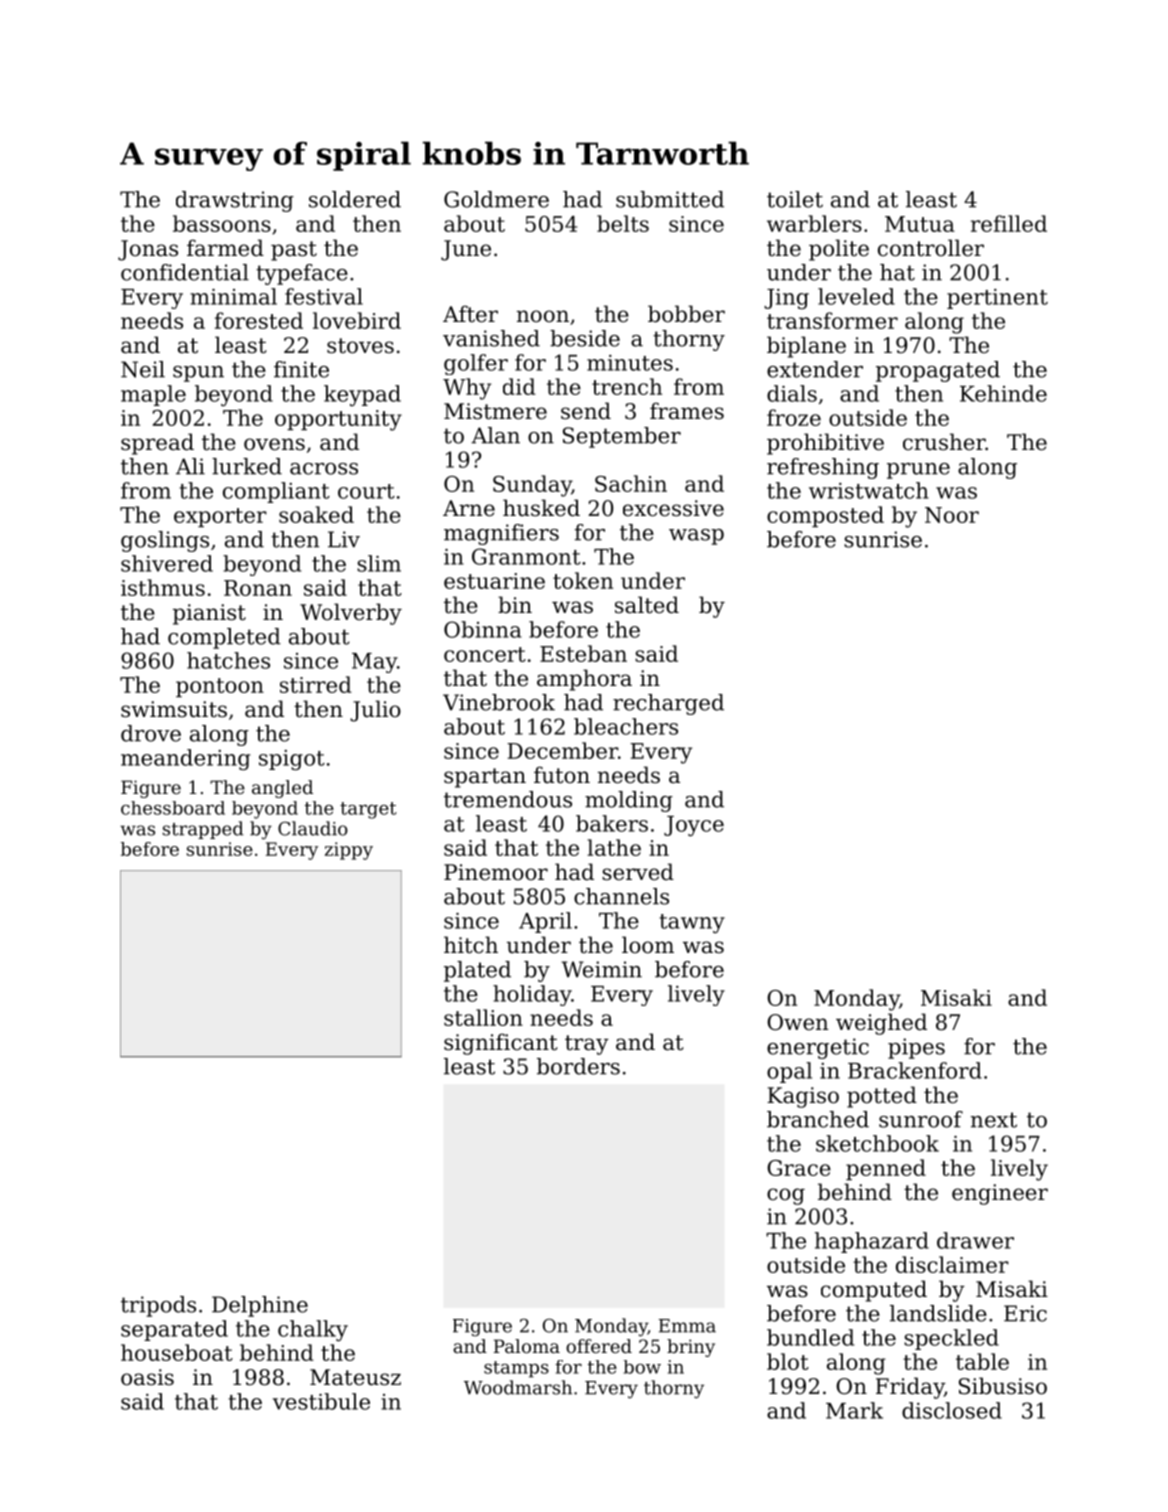  I want to click on stallion, so click(483, 1017).
